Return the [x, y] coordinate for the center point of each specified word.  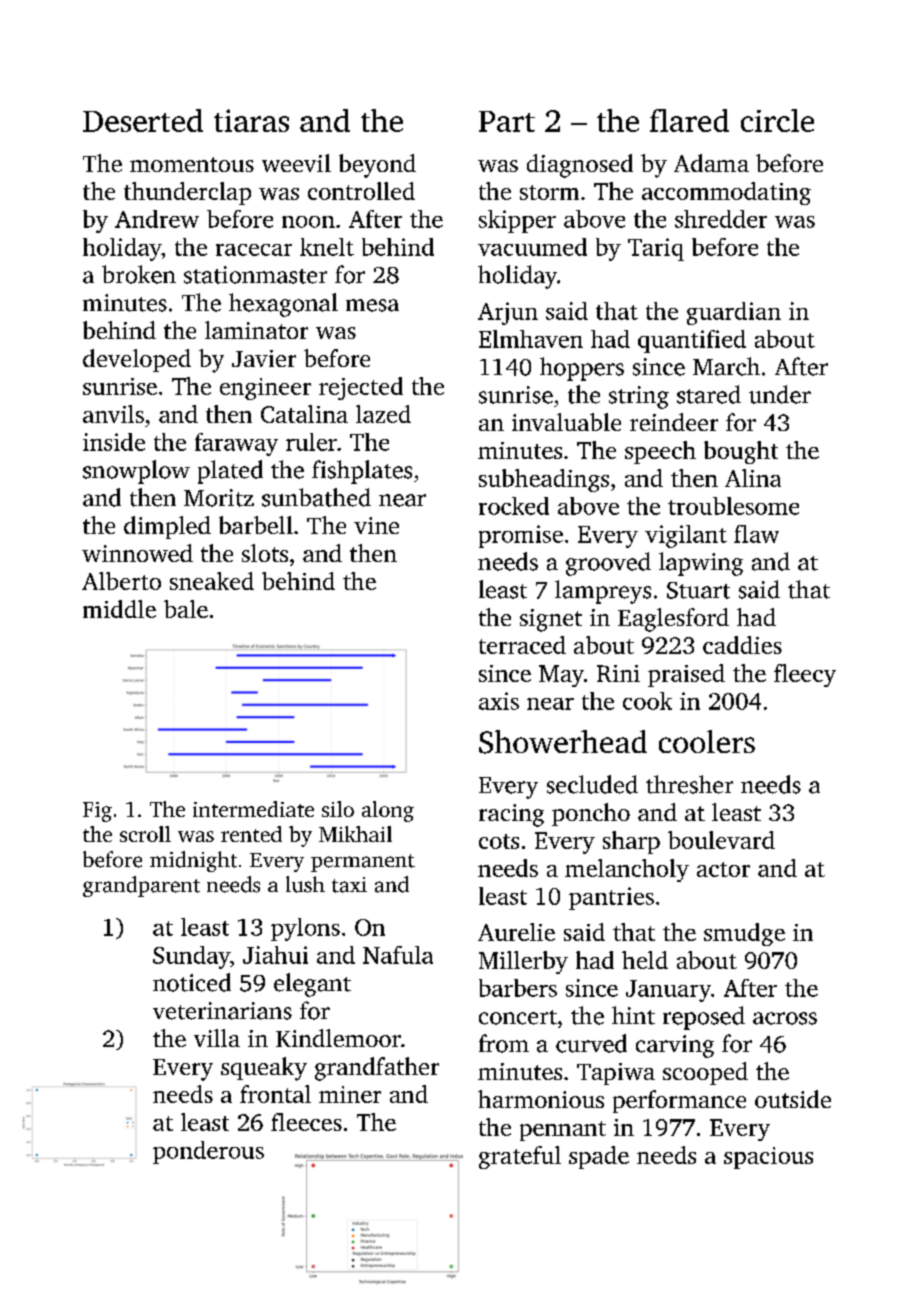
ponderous [208, 1152]
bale [186, 609]
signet [551, 620]
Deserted [143, 120]
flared [689, 120]
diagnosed [580, 166]
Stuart [698, 590]
